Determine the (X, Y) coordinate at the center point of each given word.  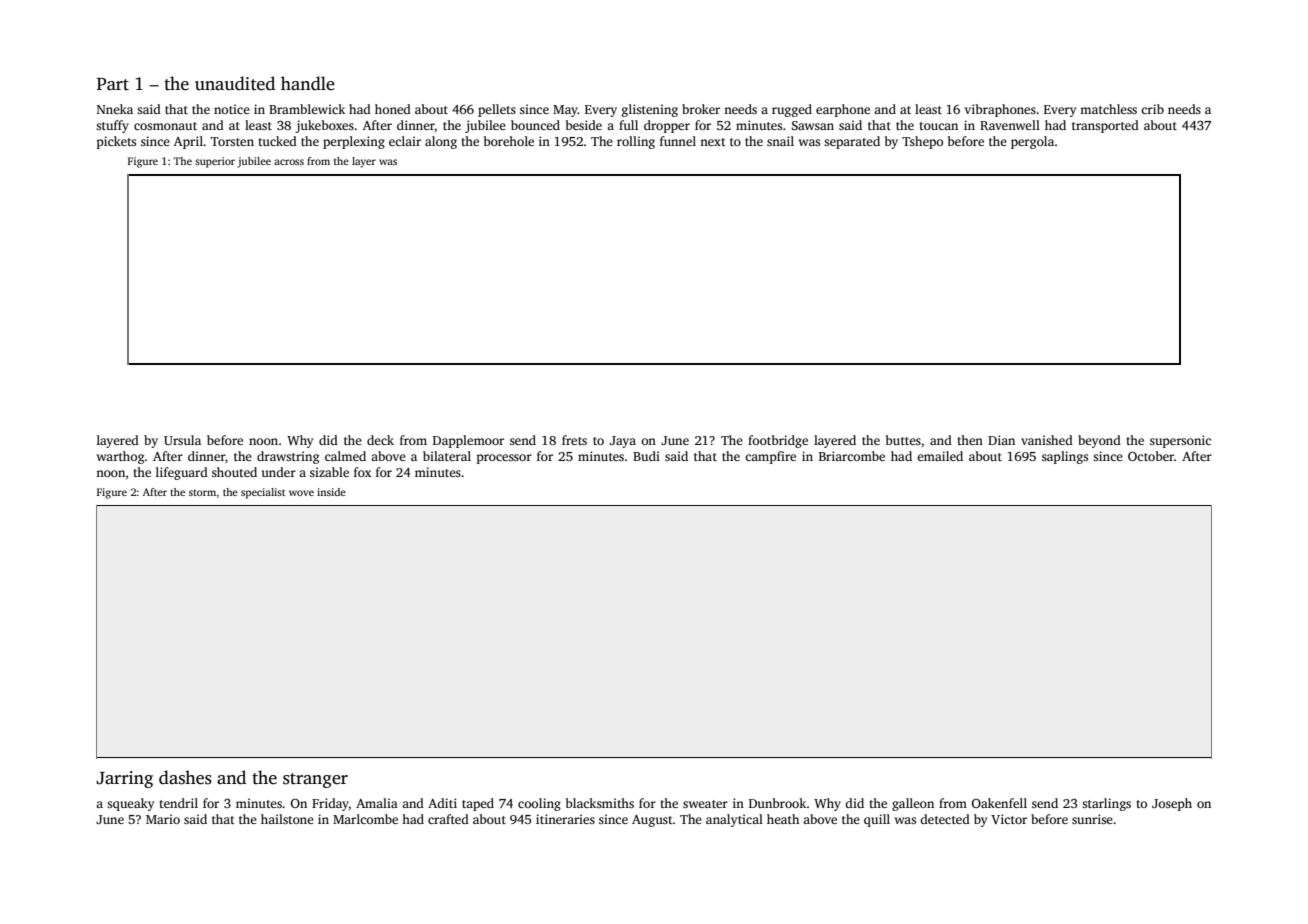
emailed (940, 456)
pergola (1032, 142)
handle (308, 83)
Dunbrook (778, 803)
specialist (263, 493)
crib (1152, 109)
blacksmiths (600, 803)
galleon (913, 804)
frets (574, 440)
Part (113, 84)
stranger (315, 780)
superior (215, 162)
